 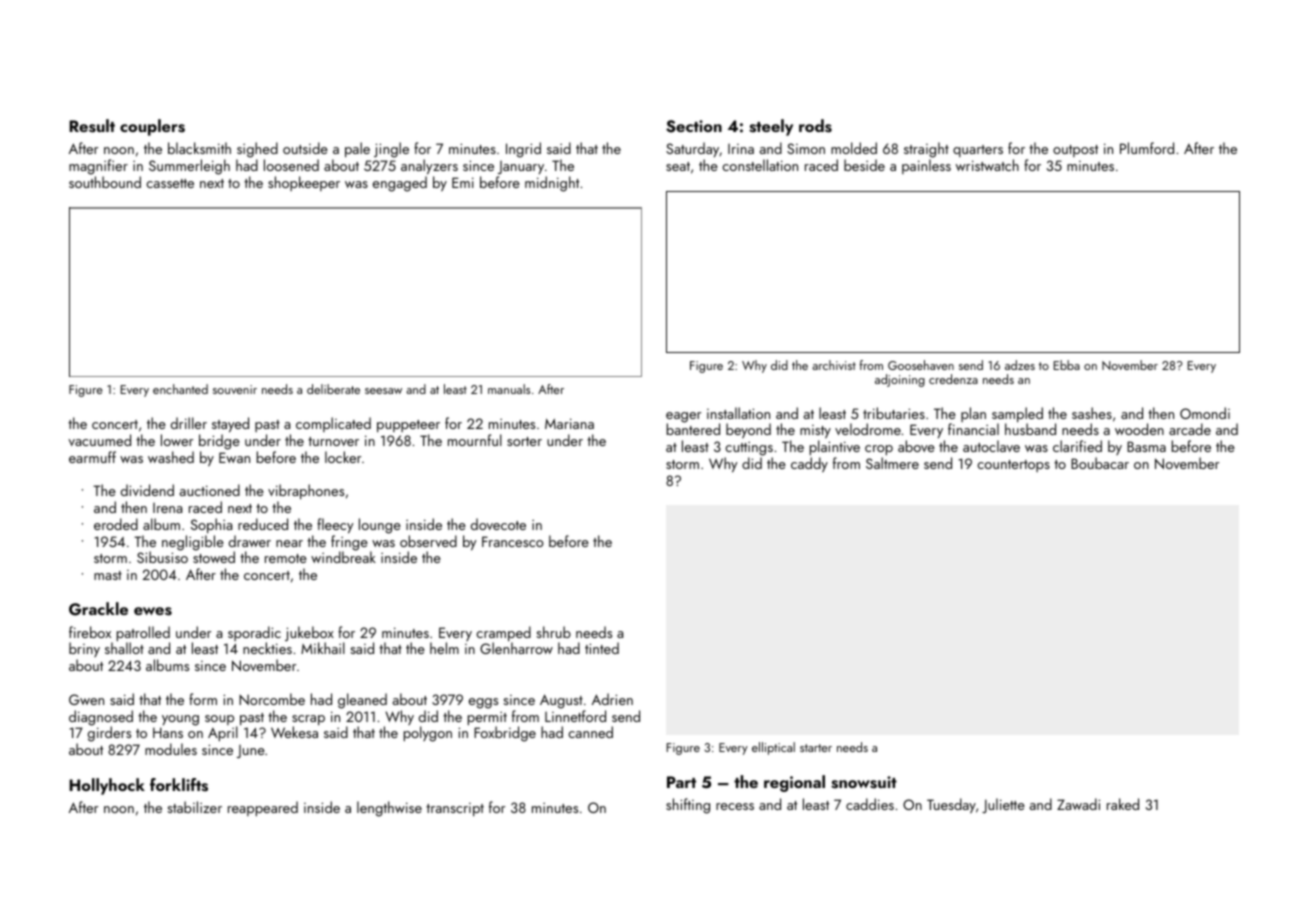 I want to click on stabilizer, so click(x=194, y=807).
